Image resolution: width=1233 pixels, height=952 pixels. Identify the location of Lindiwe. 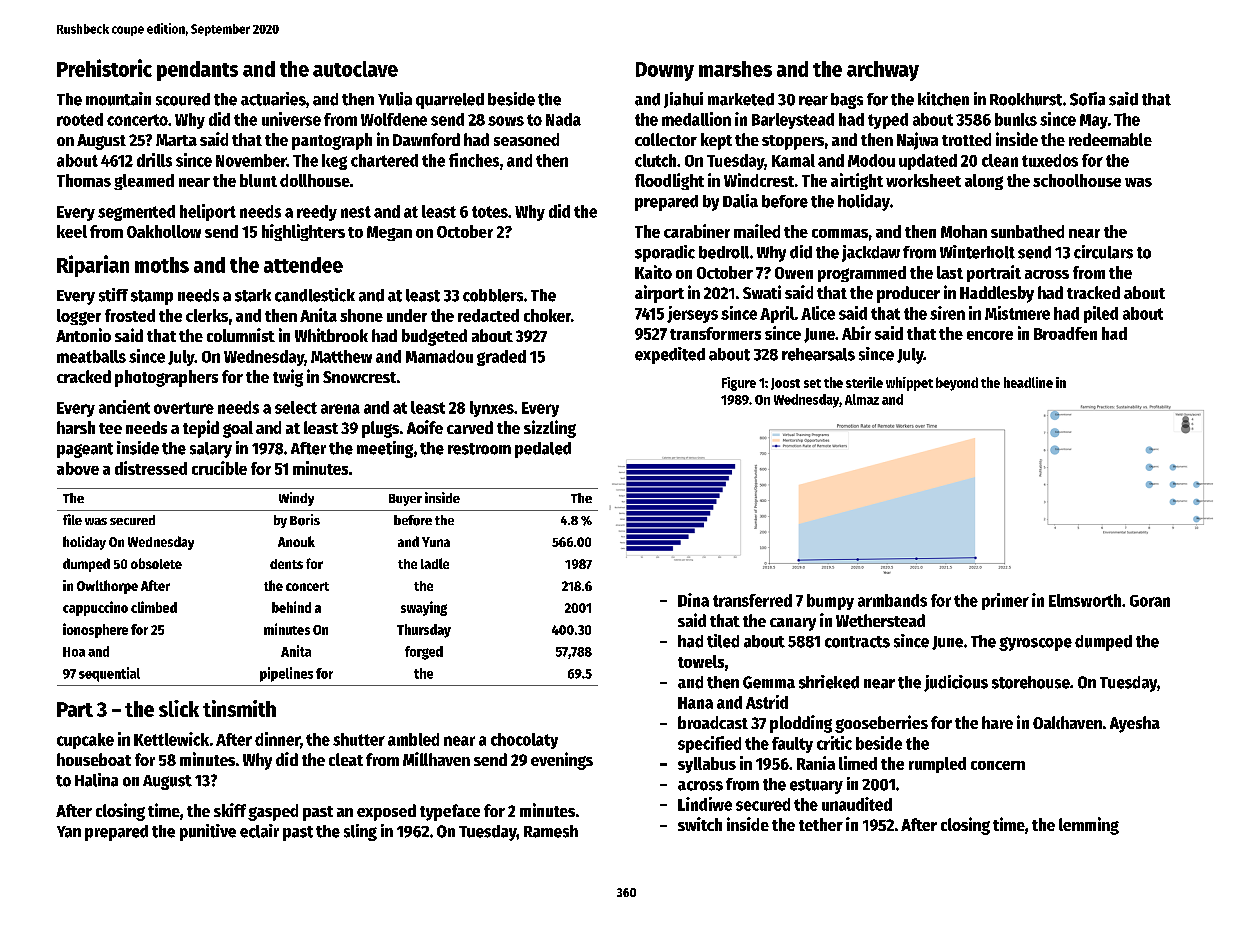
(705, 804).
